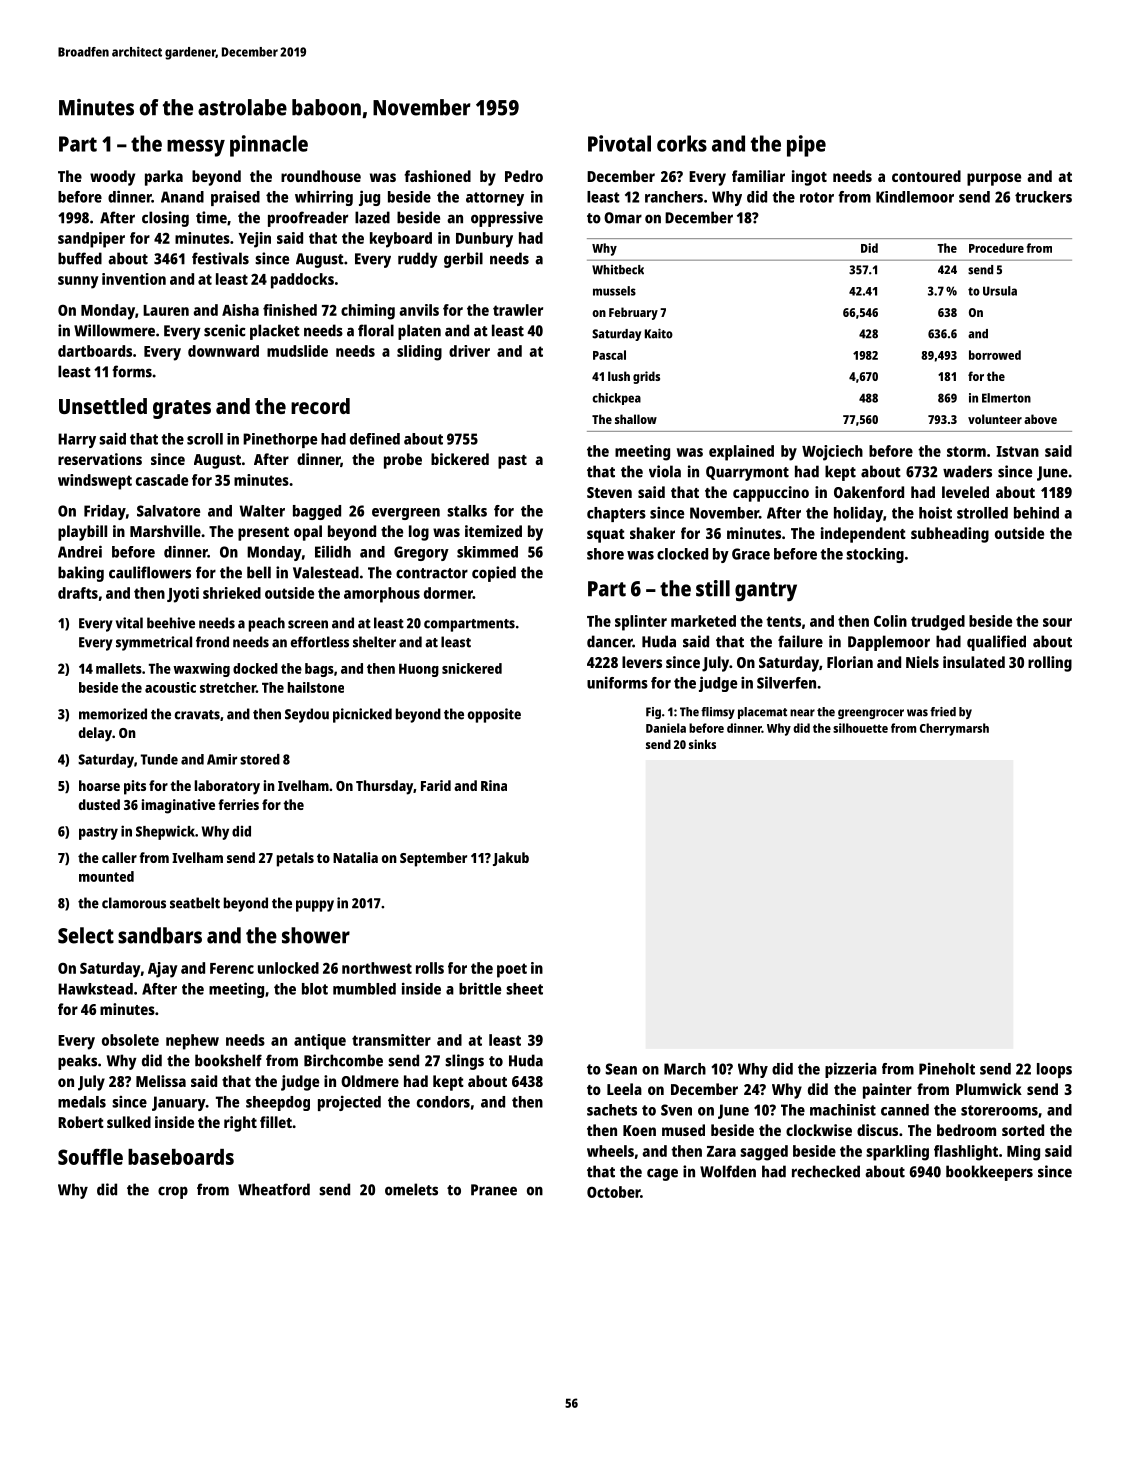 The image size is (1130, 1462). What do you see at coordinates (1006, 398) in the document?
I see `Elmerton` at bounding box center [1006, 398].
